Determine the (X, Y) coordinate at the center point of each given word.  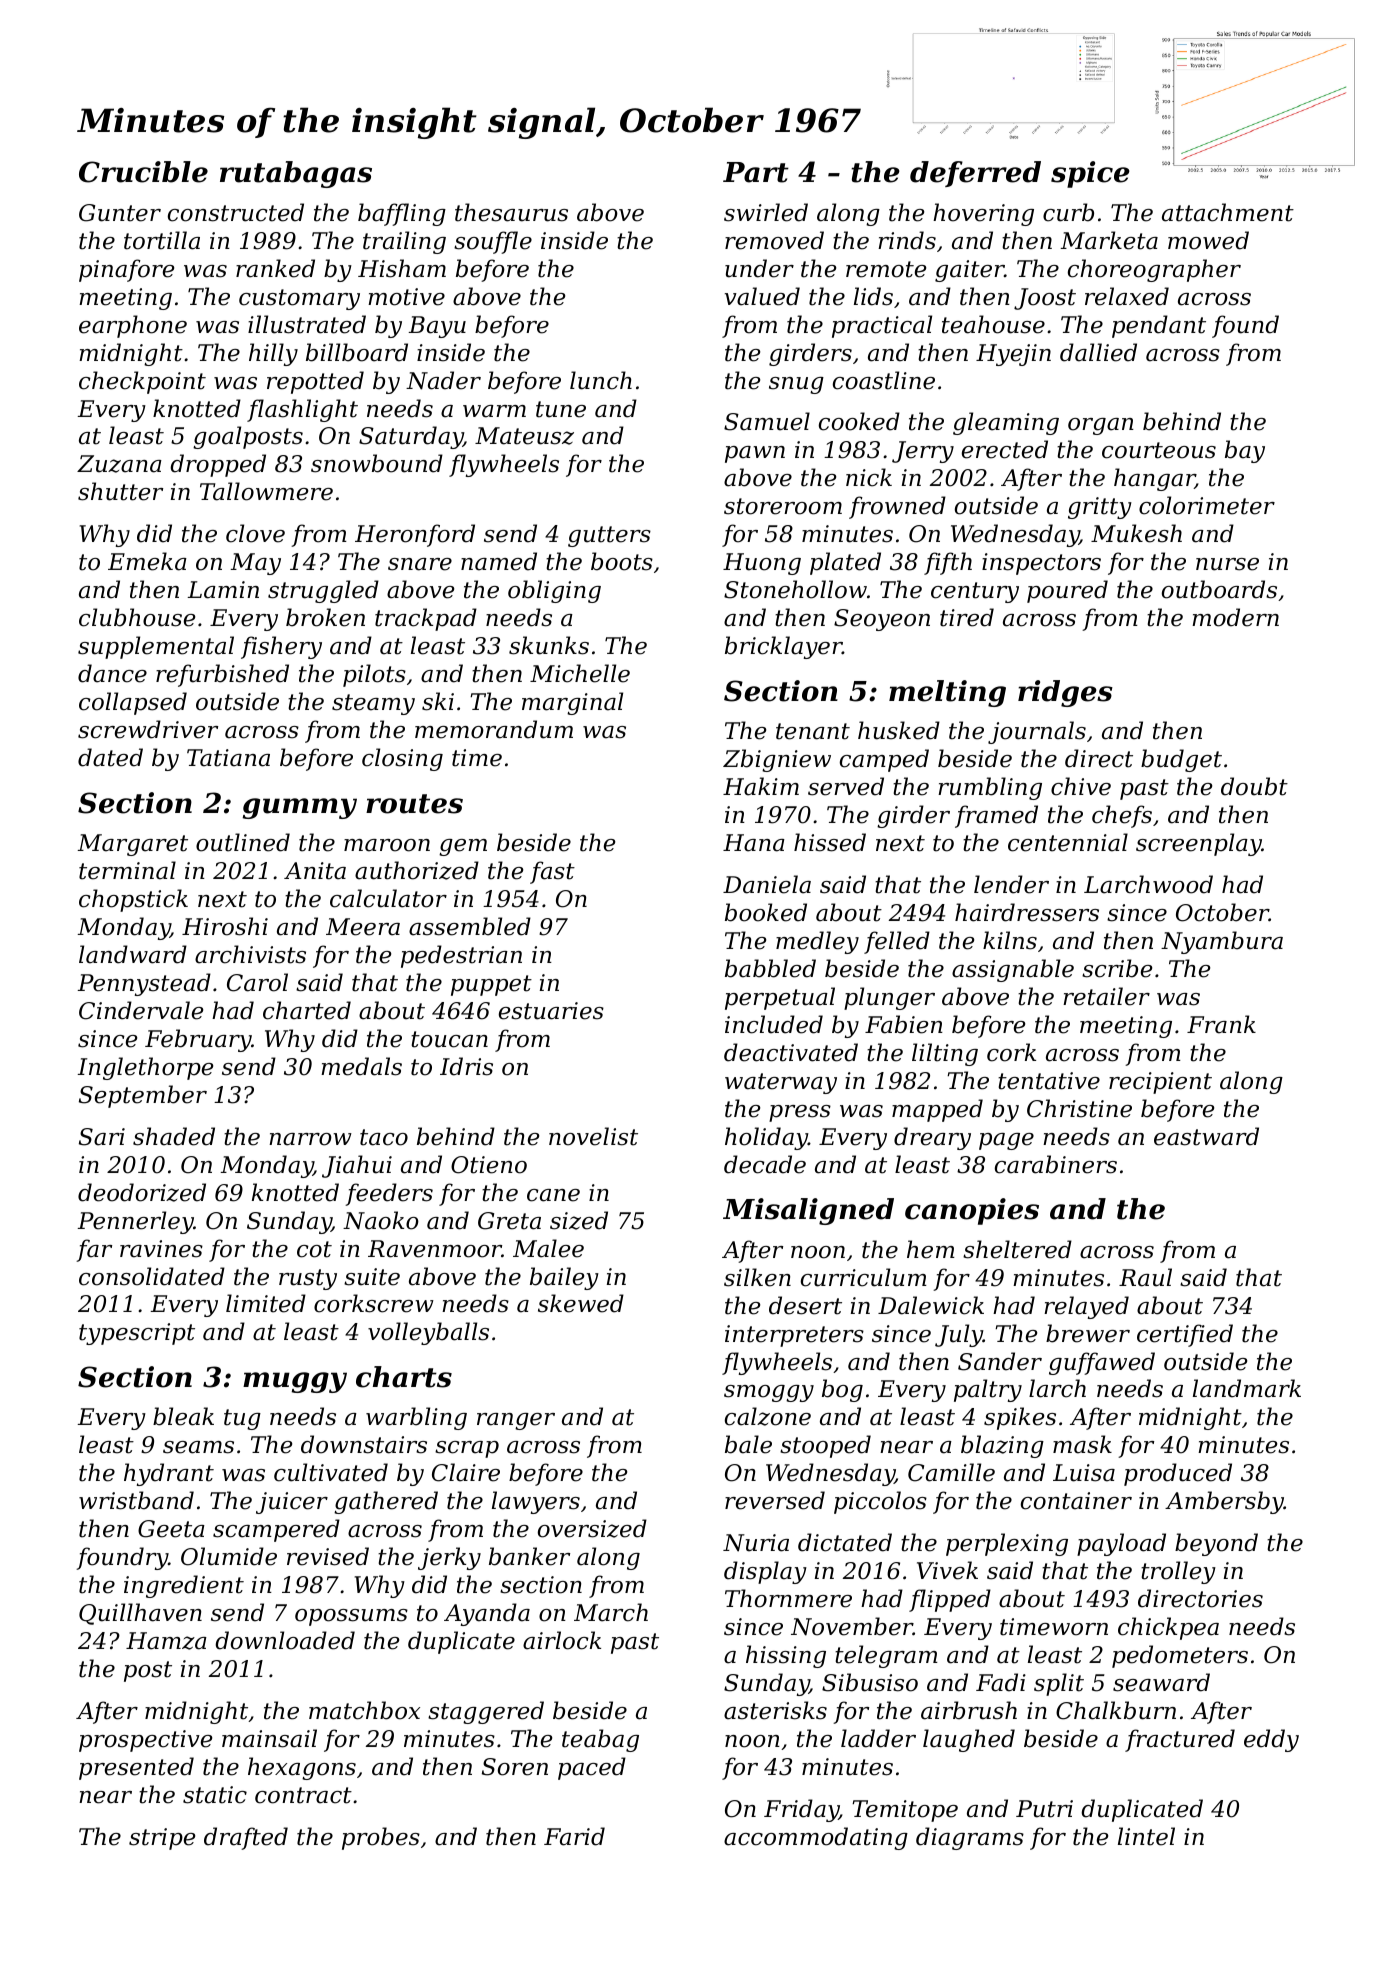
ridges (1065, 693)
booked (766, 912)
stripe (162, 1839)
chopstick (133, 900)
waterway (781, 1083)
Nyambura (1222, 942)
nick (869, 477)
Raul (1145, 1277)
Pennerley (135, 1222)
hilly (273, 354)
